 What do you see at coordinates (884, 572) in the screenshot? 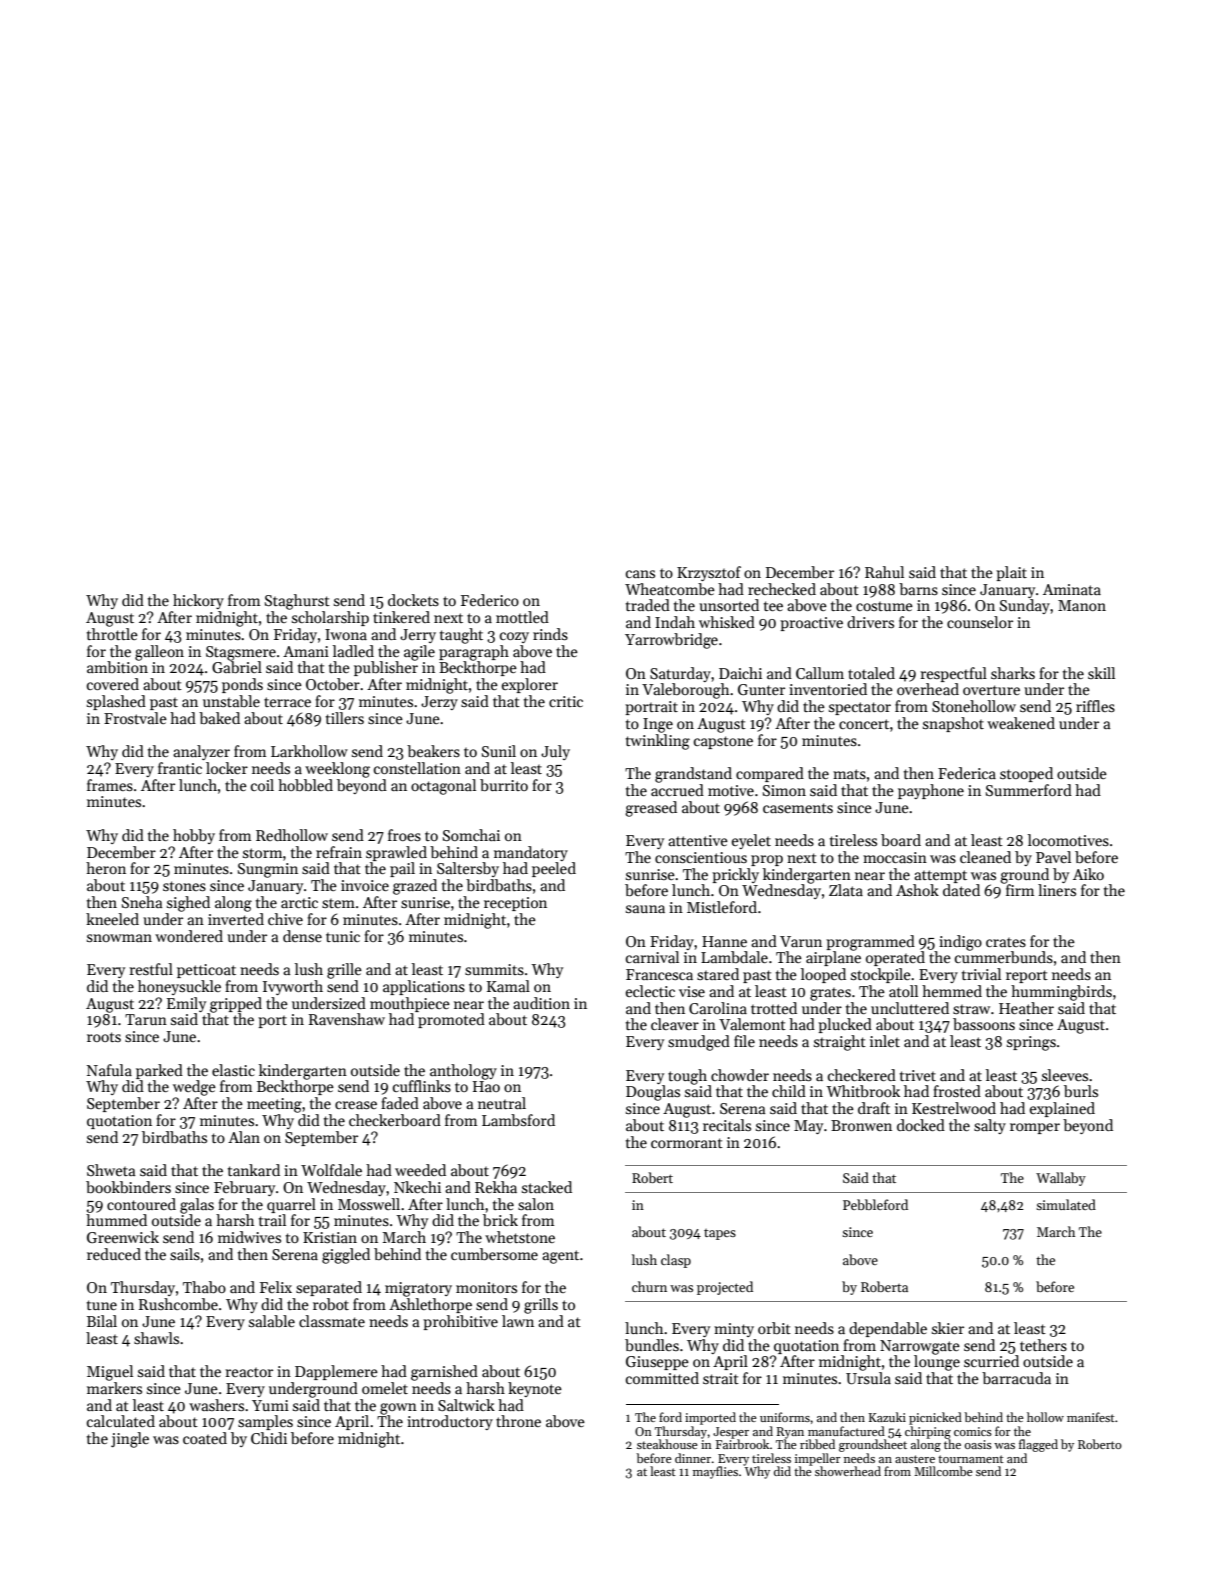
I see `Rahul` at bounding box center [884, 572].
